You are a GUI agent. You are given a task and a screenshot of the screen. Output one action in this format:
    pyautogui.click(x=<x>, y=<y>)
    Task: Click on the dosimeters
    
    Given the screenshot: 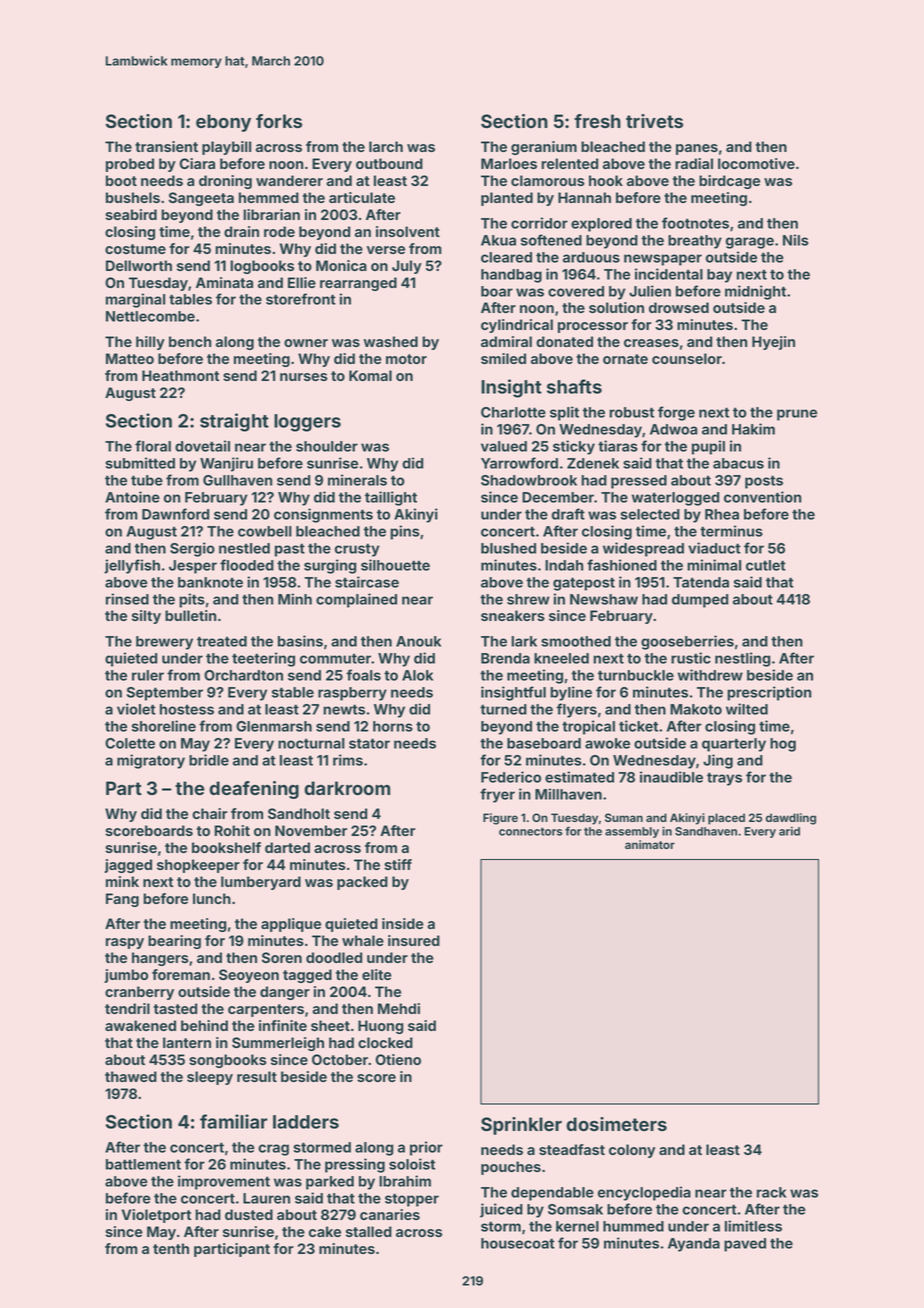 What is the action you would take?
    pyautogui.click(x=616, y=1124)
